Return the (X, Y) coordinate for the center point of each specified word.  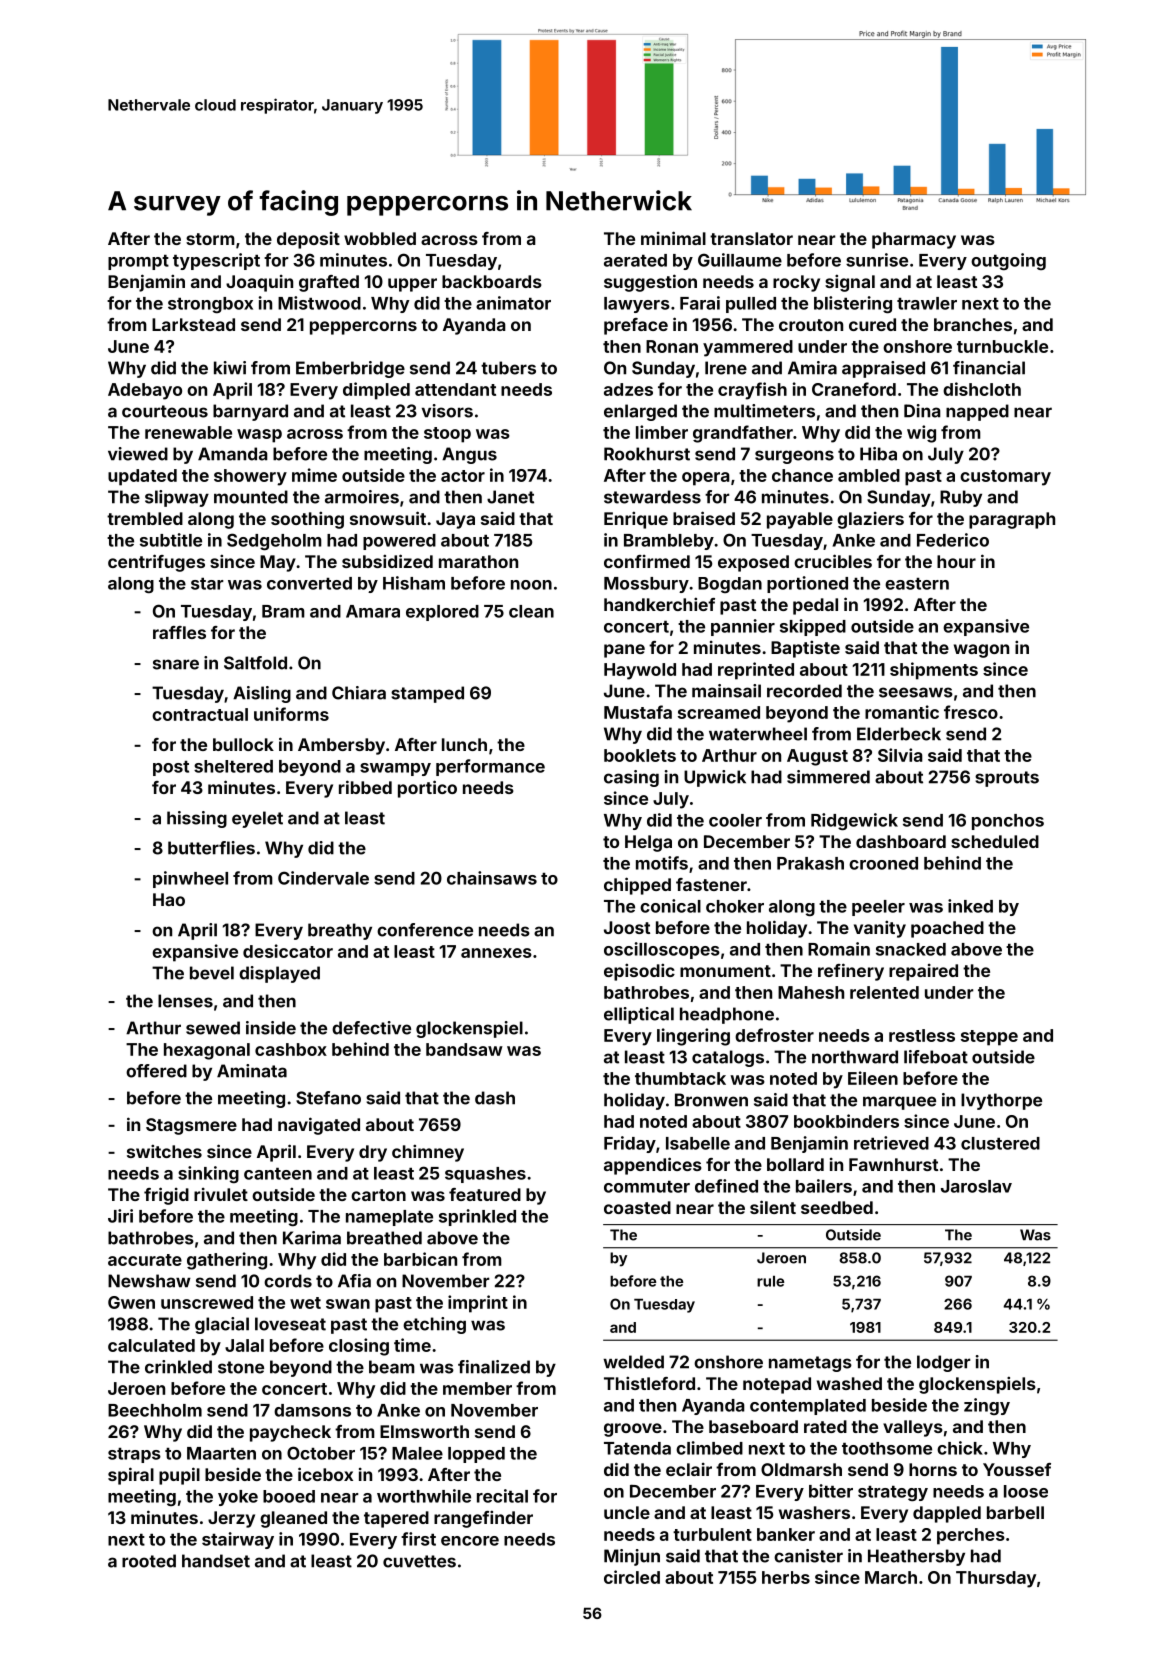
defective (371, 1028)
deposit (308, 240)
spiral (131, 1476)
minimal (673, 238)
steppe (989, 1038)
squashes (485, 1175)
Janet (510, 497)
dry (373, 1153)
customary (1005, 478)
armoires (362, 497)
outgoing (1008, 261)
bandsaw (464, 1049)
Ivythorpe (1001, 1101)
